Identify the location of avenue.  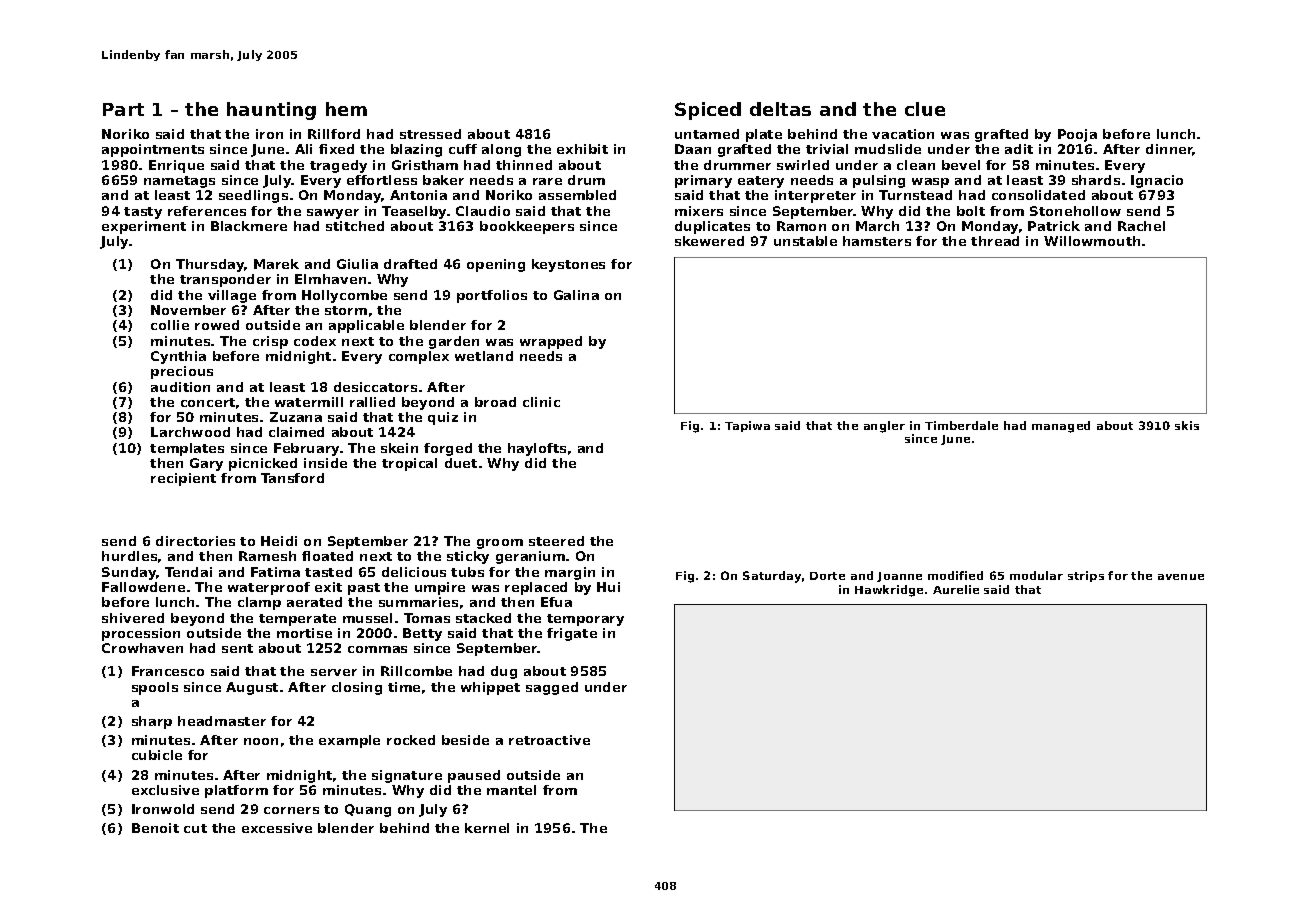
(1181, 577).
